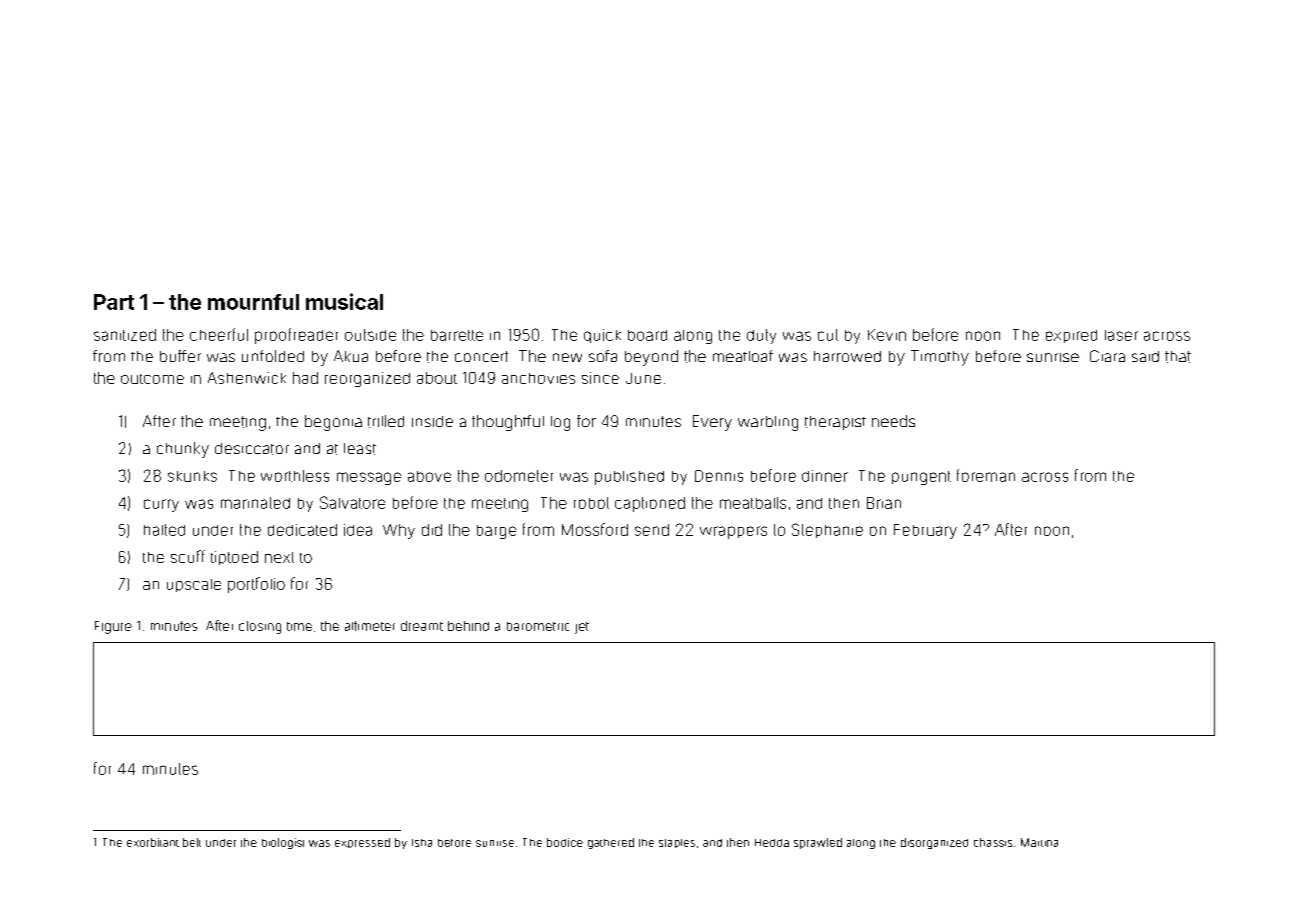 Image resolution: width=1308 pixels, height=924 pixels. I want to click on odometer, so click(519, 476).
